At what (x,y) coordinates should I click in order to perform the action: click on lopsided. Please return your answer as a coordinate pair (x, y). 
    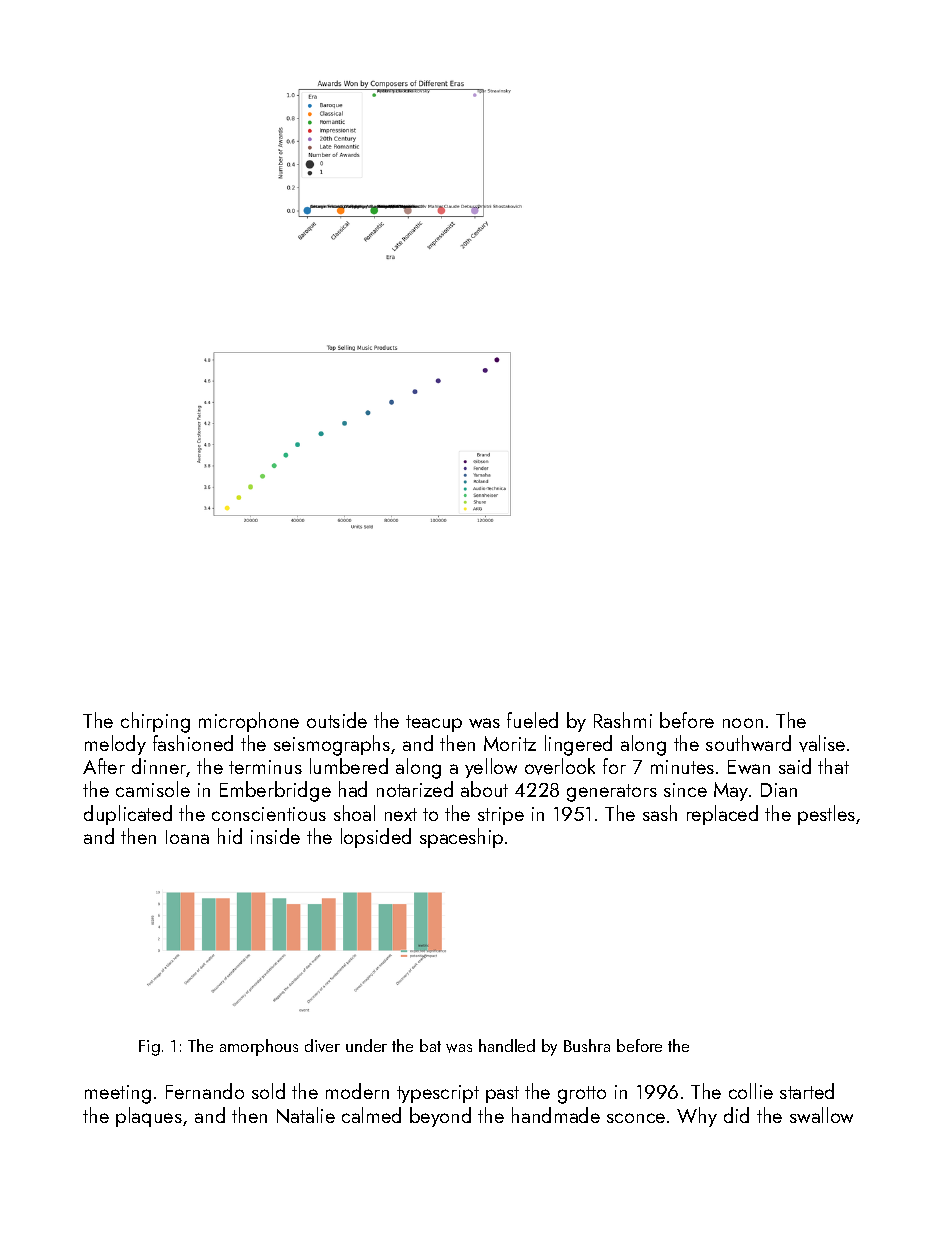
    Looking at the image, I should click on (376, 838).
